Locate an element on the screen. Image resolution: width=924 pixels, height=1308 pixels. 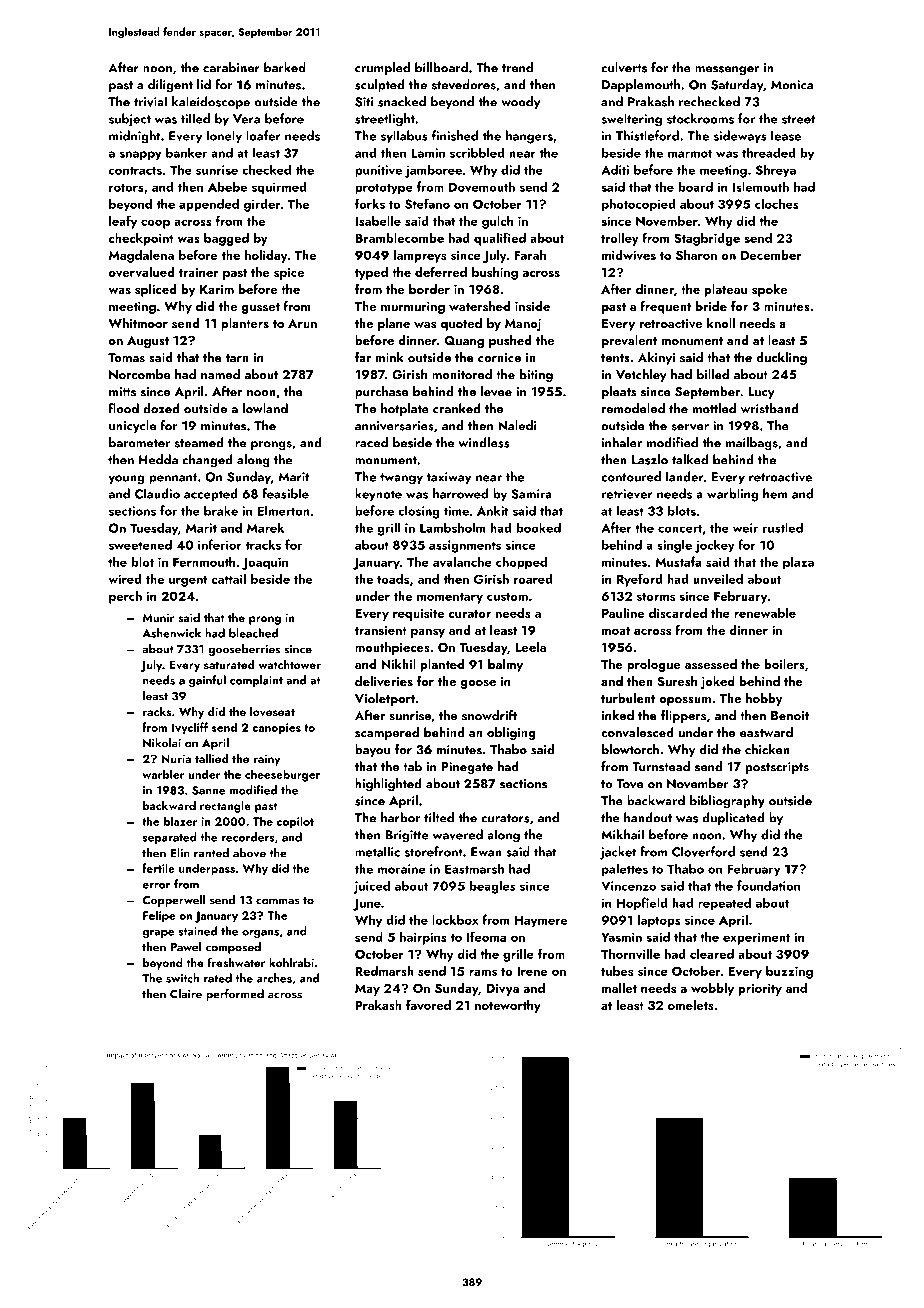
Lucy is located at coordinates (761, 393).
